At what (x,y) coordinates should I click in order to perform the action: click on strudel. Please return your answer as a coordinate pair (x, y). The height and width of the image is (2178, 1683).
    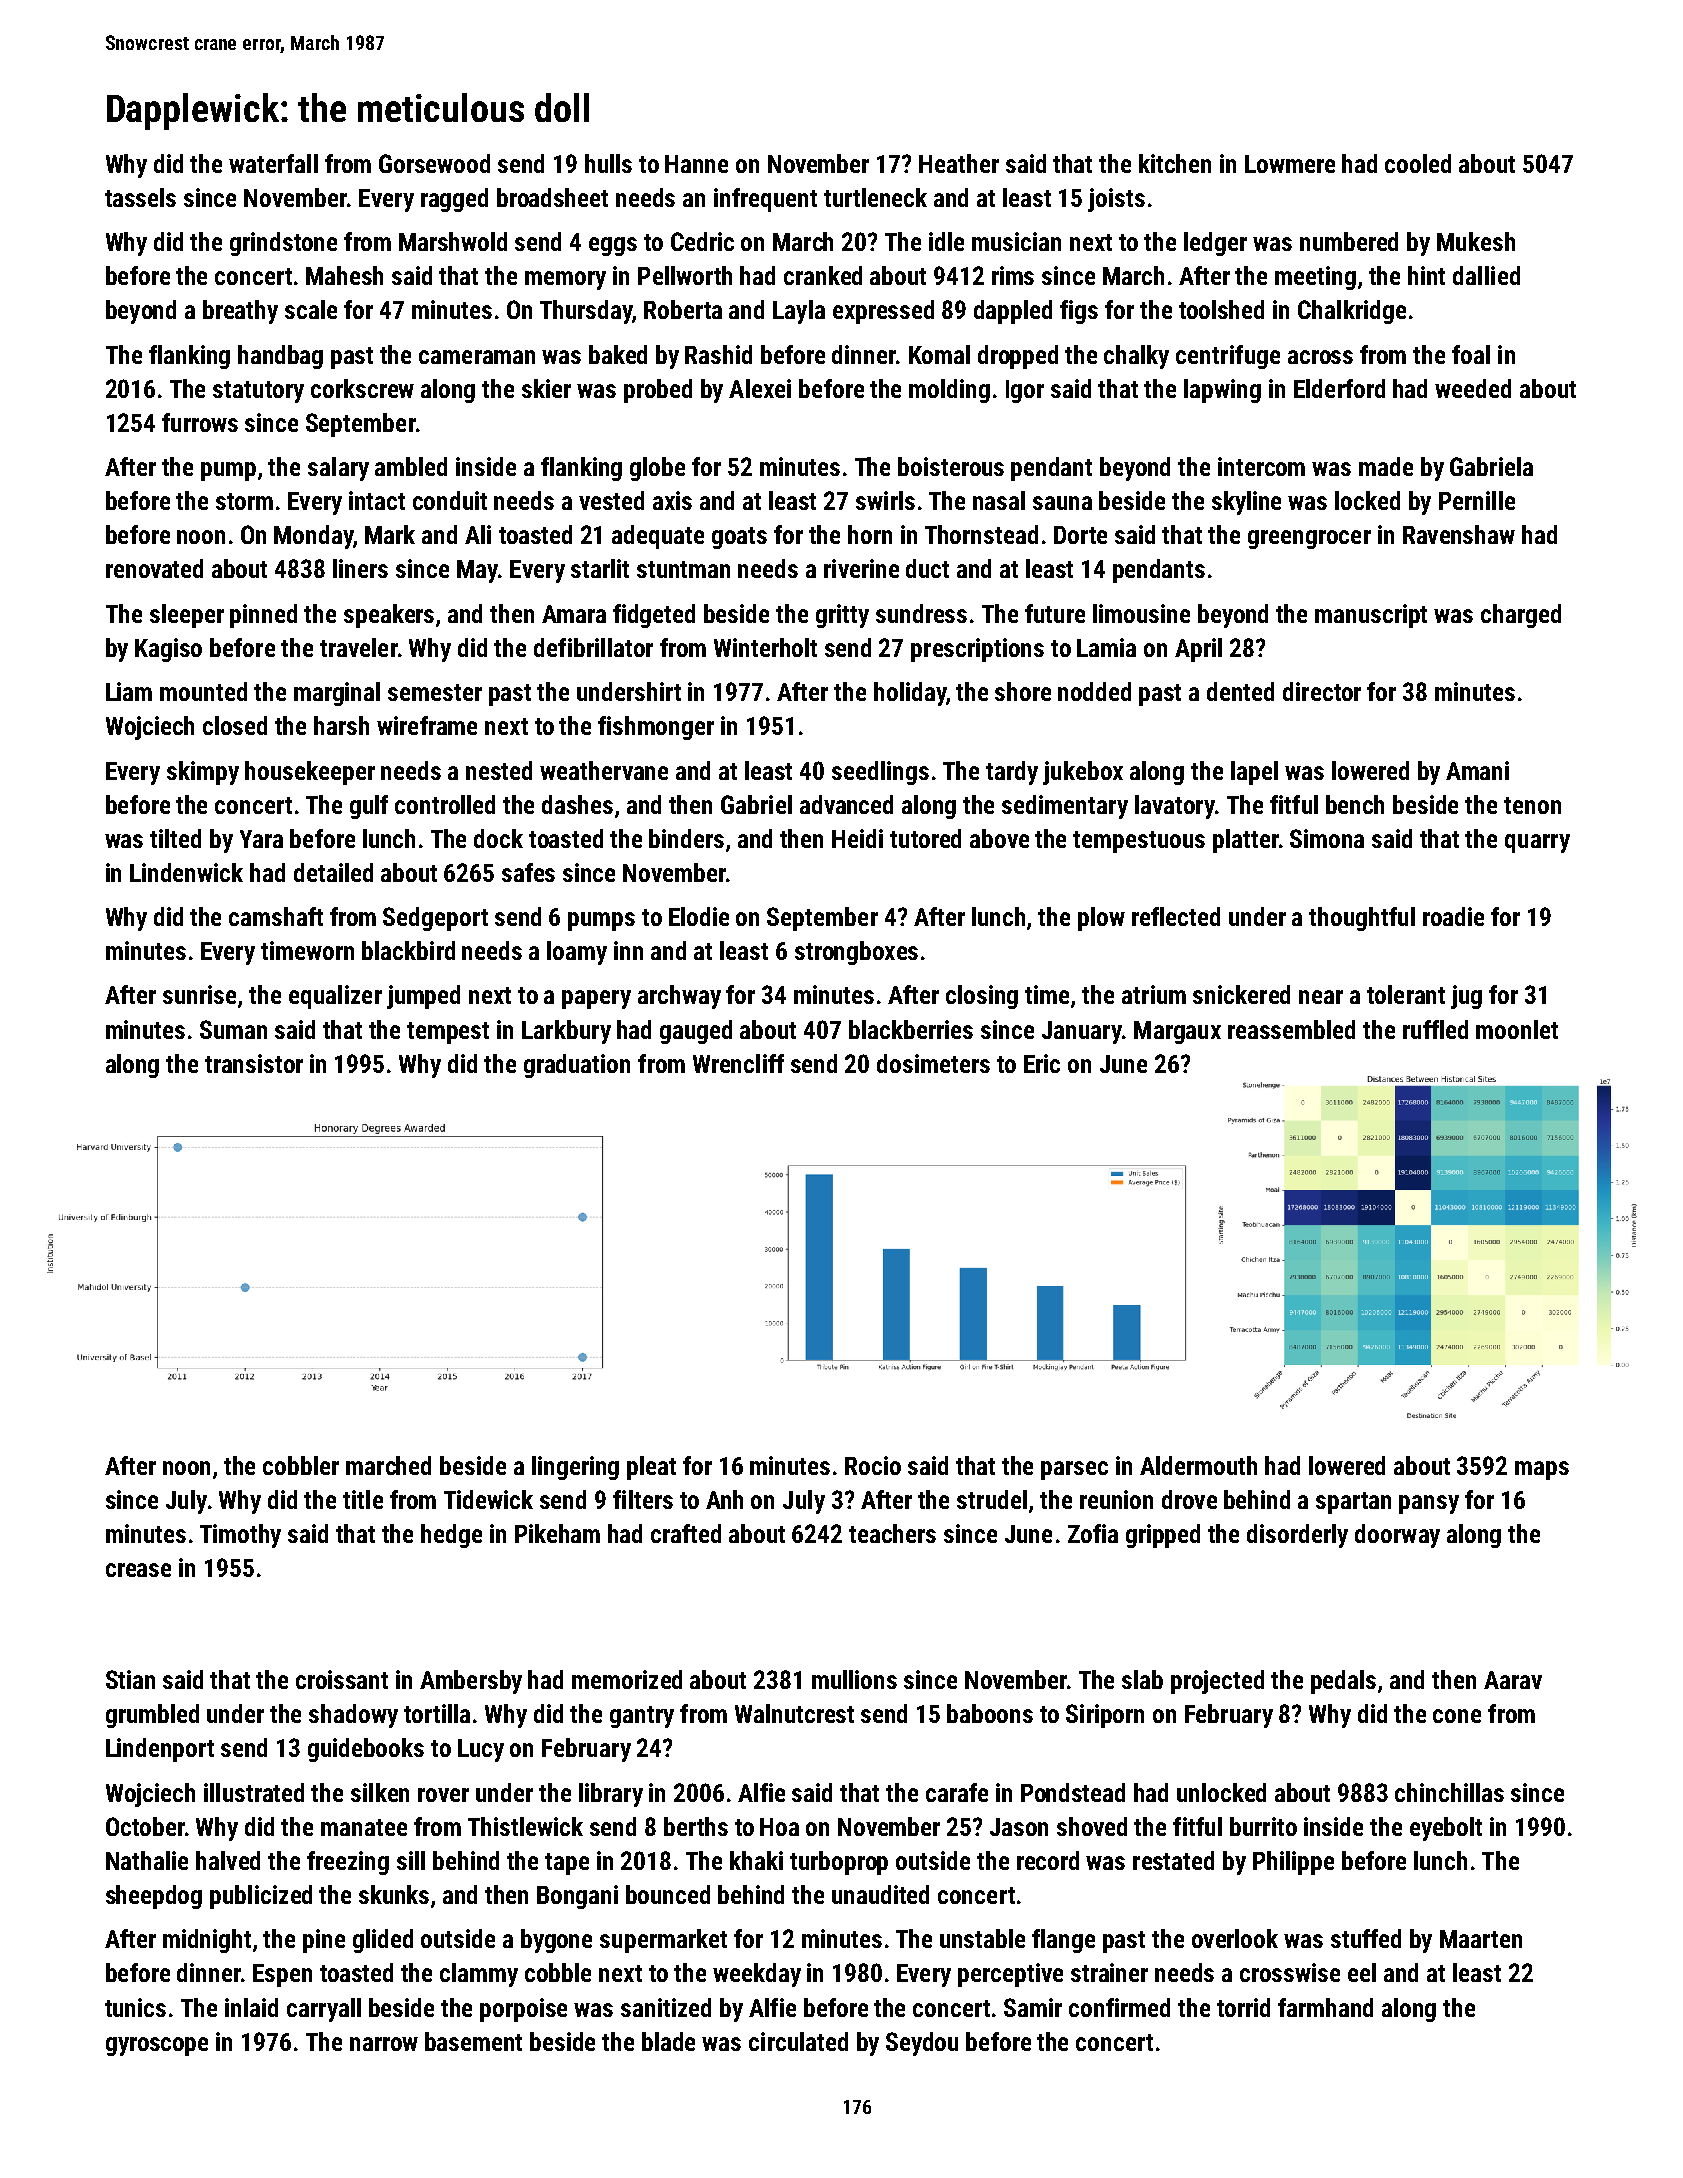
    Looking at the image, I should click on (992, 1499).
